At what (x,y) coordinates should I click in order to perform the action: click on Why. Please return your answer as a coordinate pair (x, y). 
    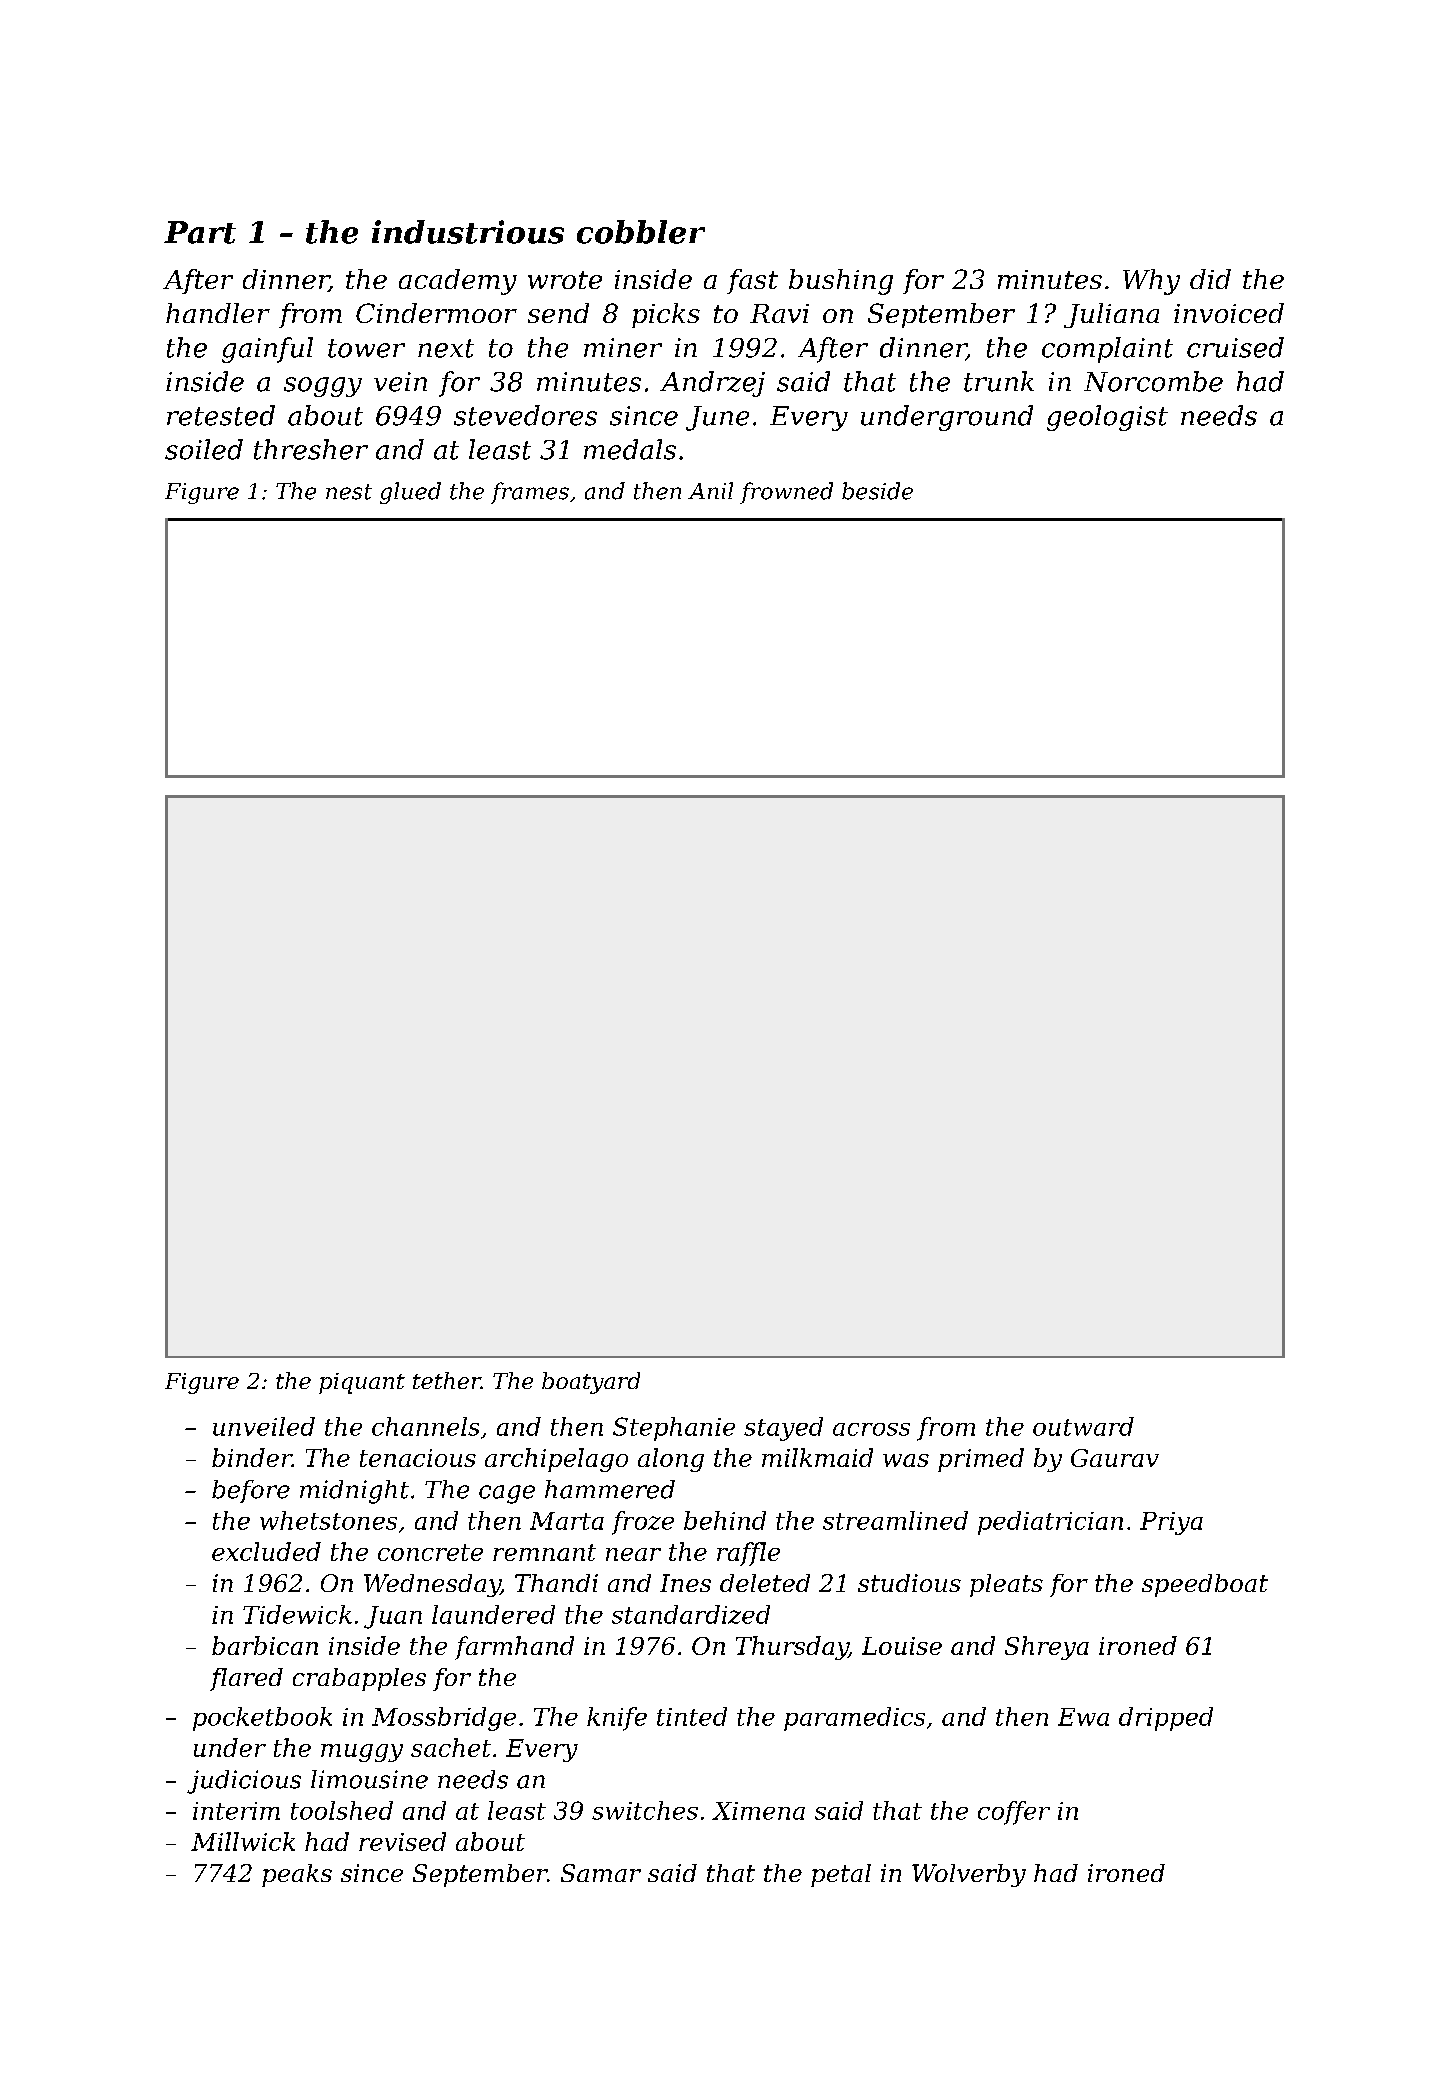
    Looking at the image, I should click on (1151, 282).
